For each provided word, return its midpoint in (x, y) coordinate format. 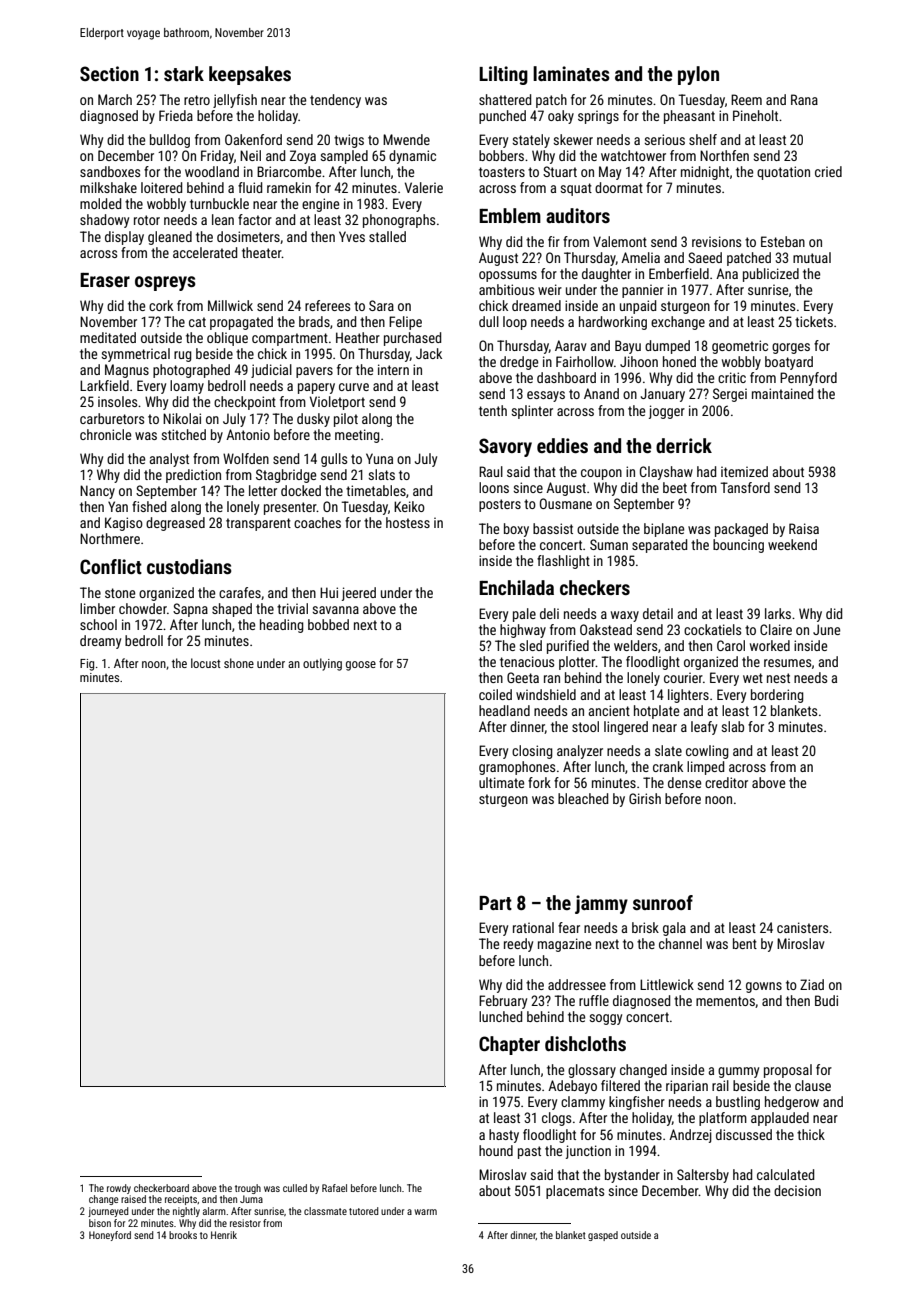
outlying (322, 664)
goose (361, 666)
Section (109, 73)
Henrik (224, 1235)
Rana (804, 99)
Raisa (804, 528)
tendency (335, 101)
